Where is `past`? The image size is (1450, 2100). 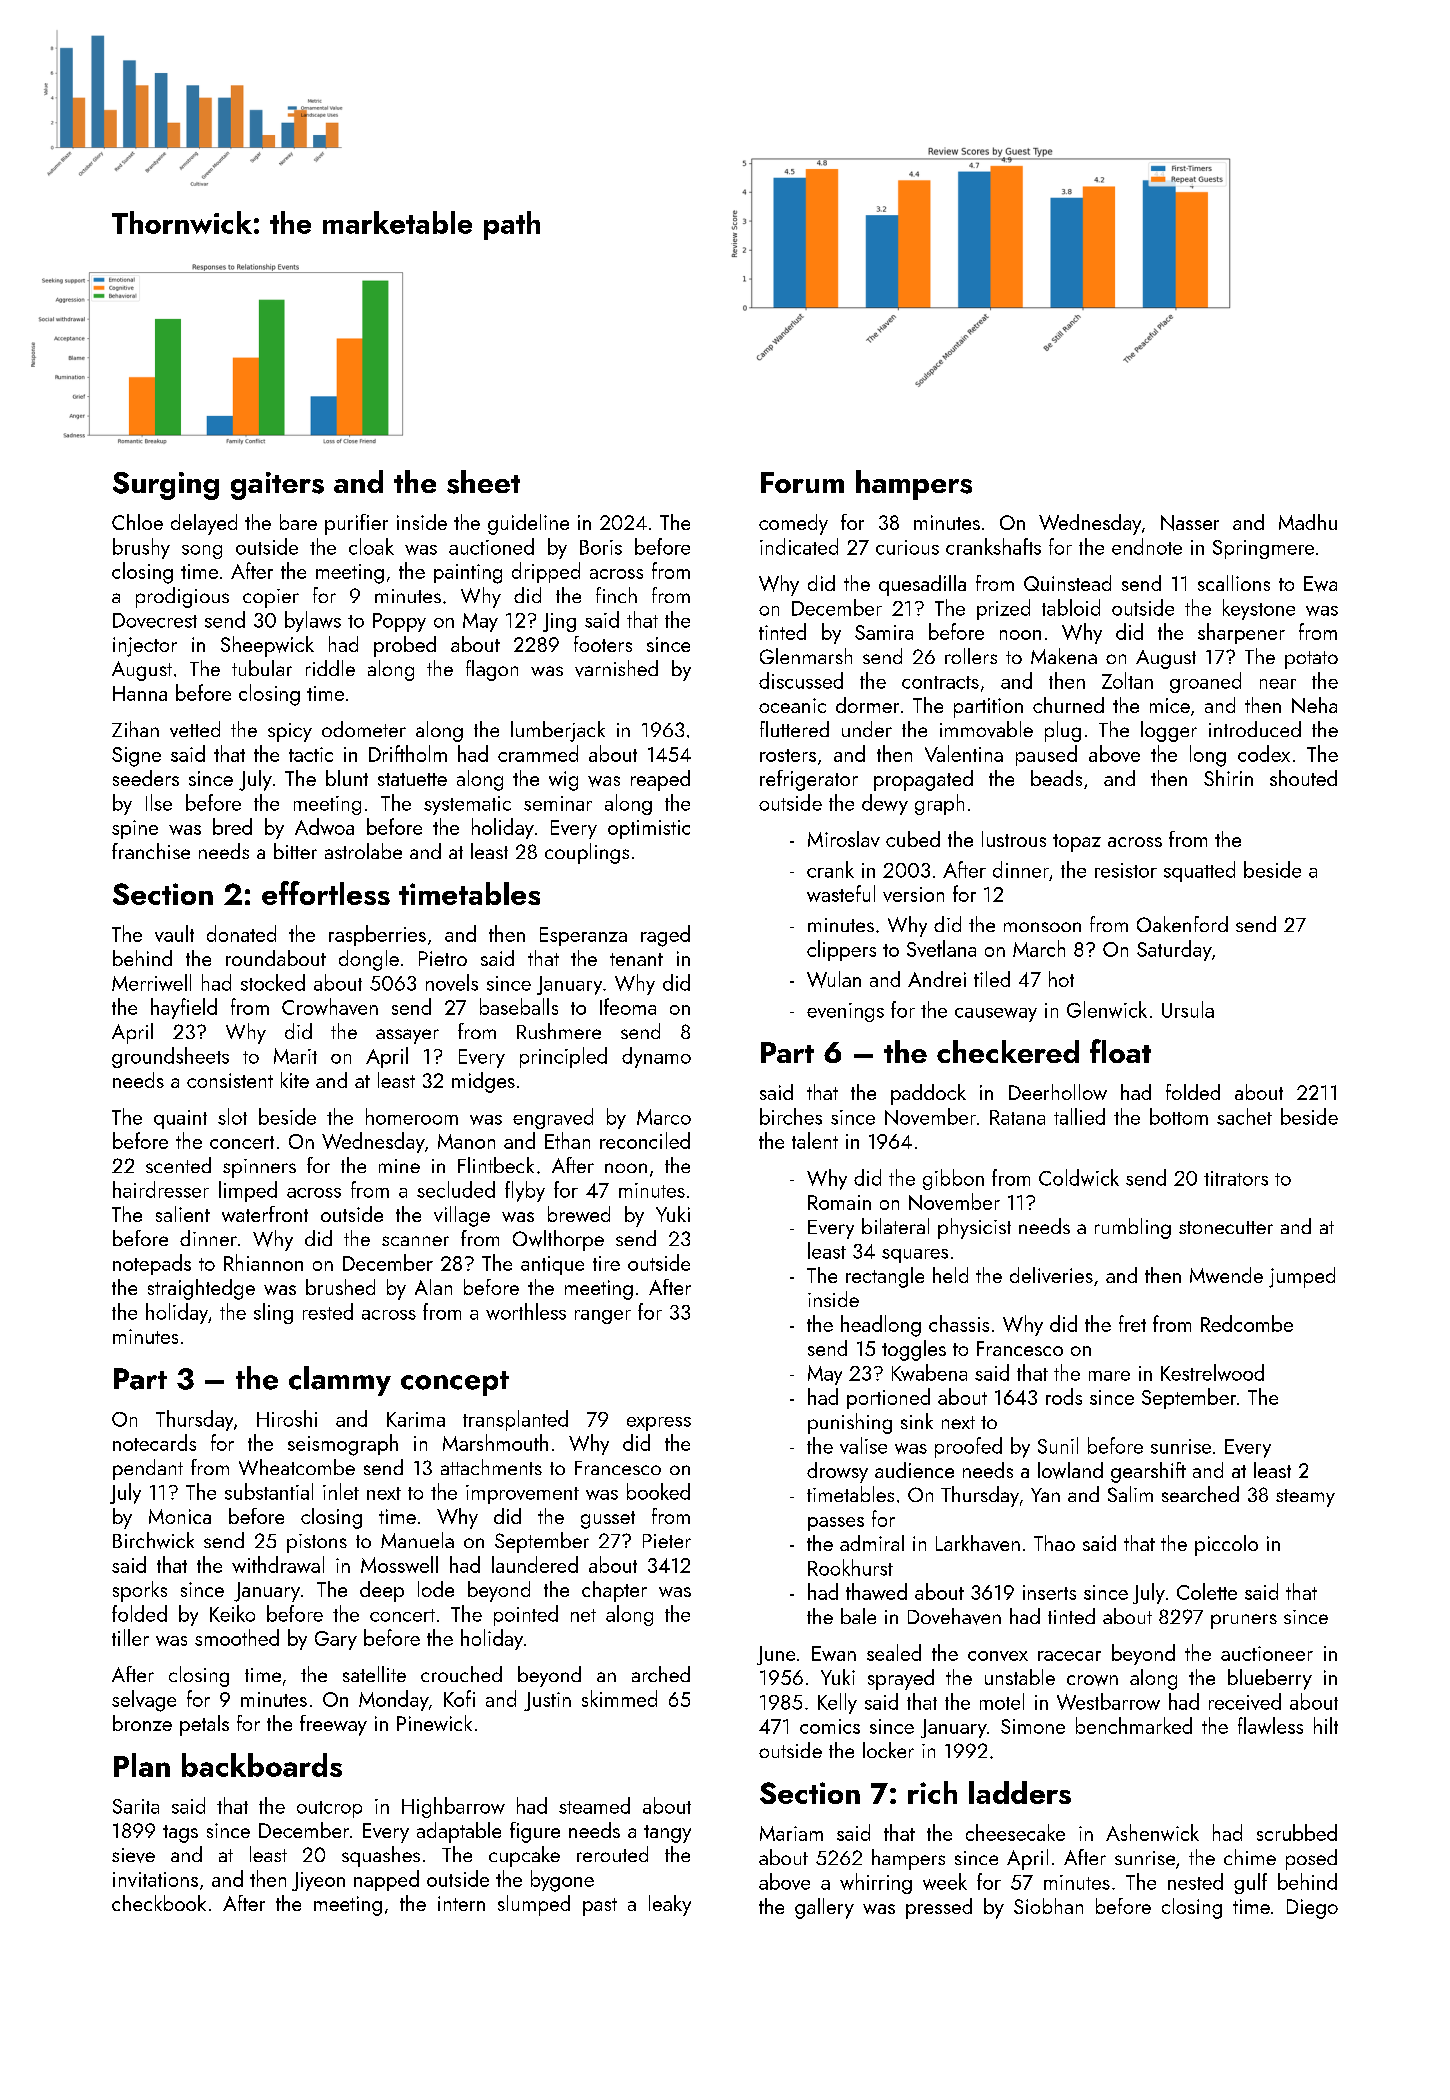
past is located at coordinates (600, 1907).
